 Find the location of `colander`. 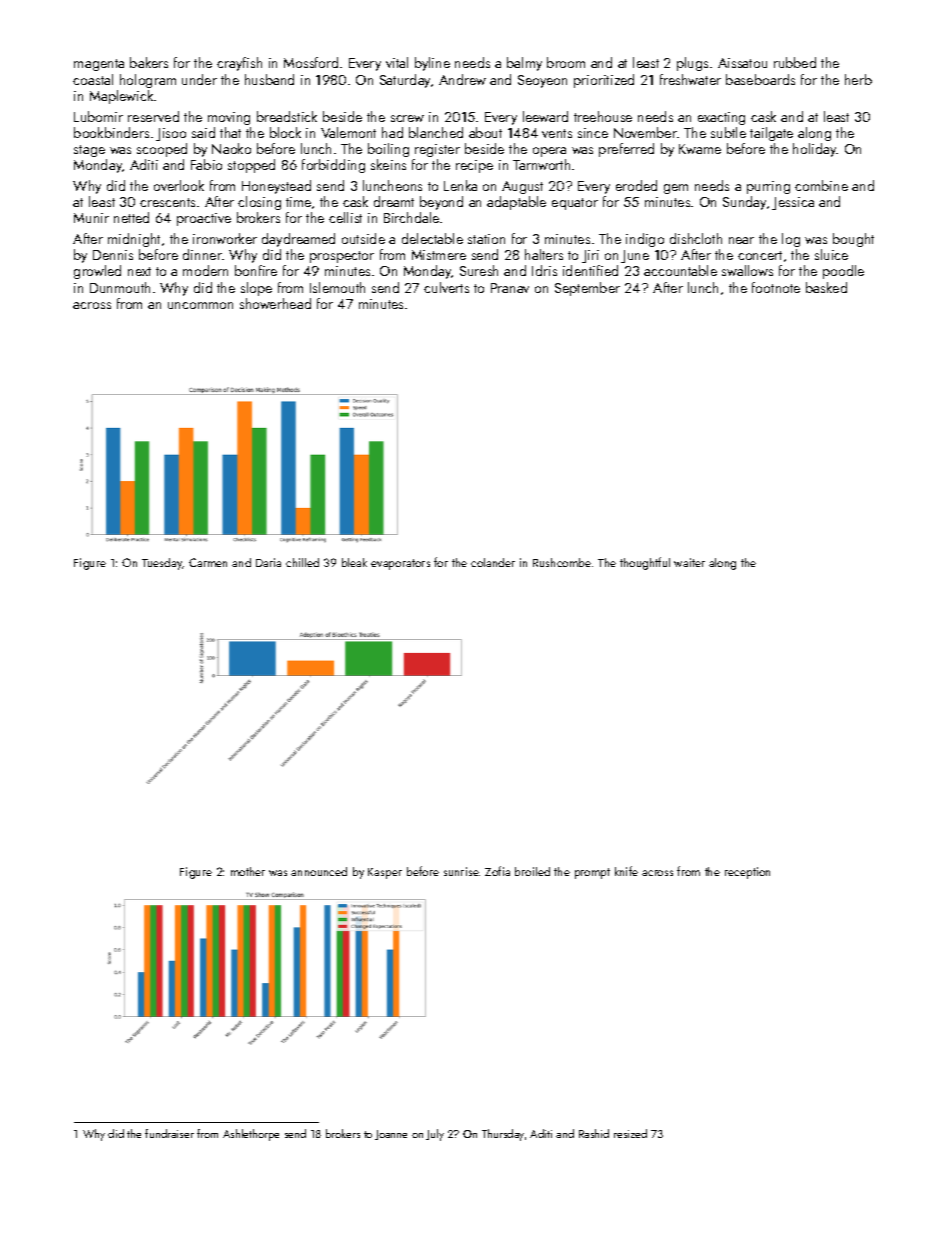

colander is located at coordinates (493, 562).
